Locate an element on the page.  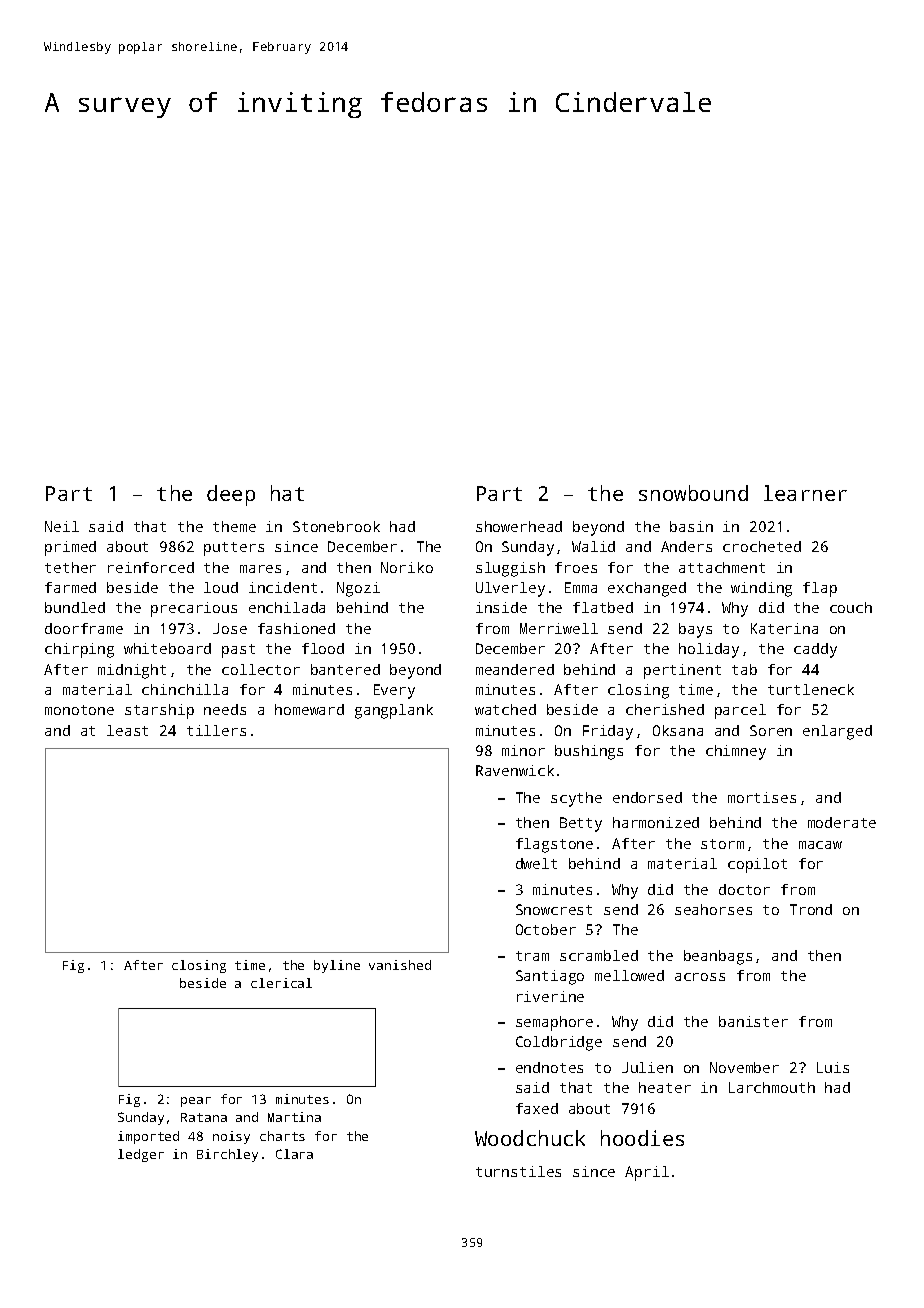
byline is located at coordinates (337, 966).
